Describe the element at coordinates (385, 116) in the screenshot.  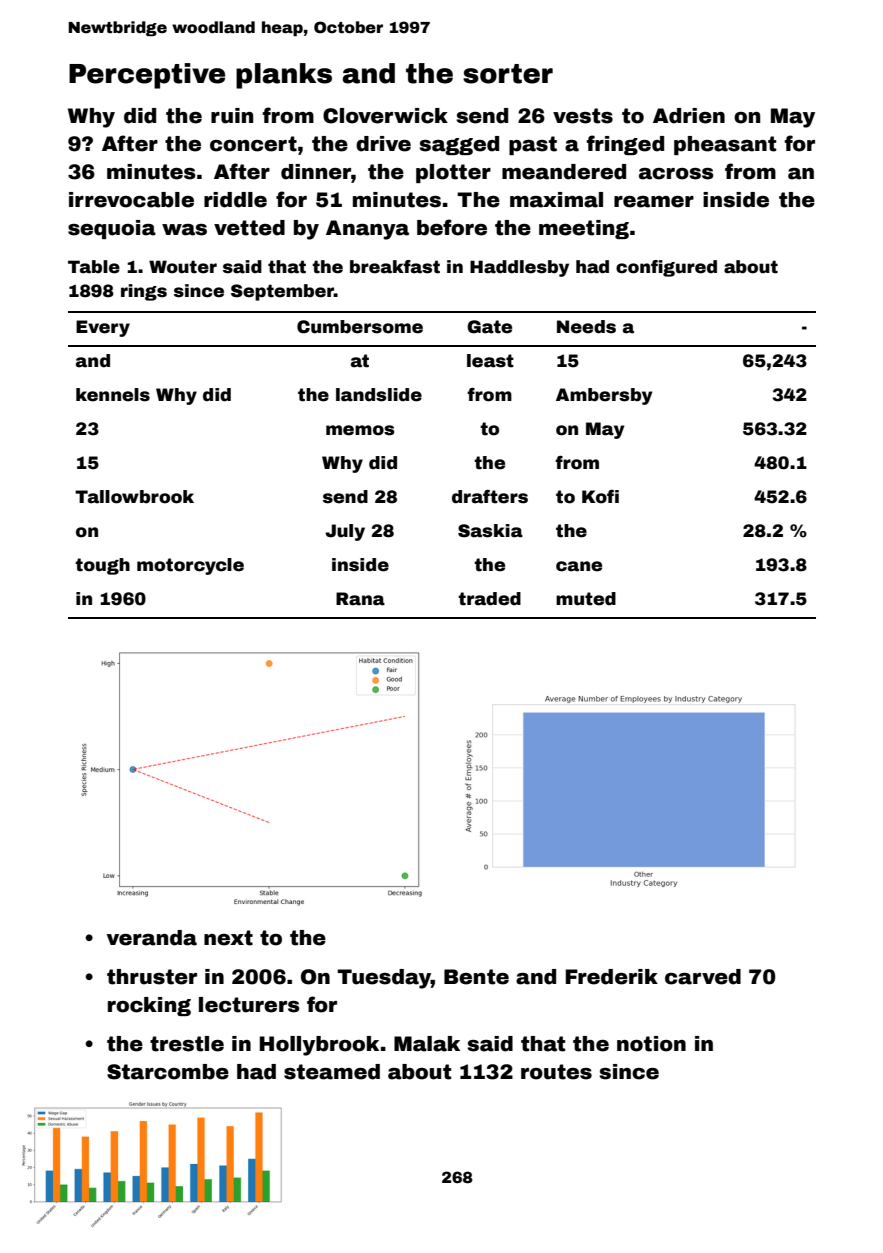
I see `Cloverwick` at that location.
